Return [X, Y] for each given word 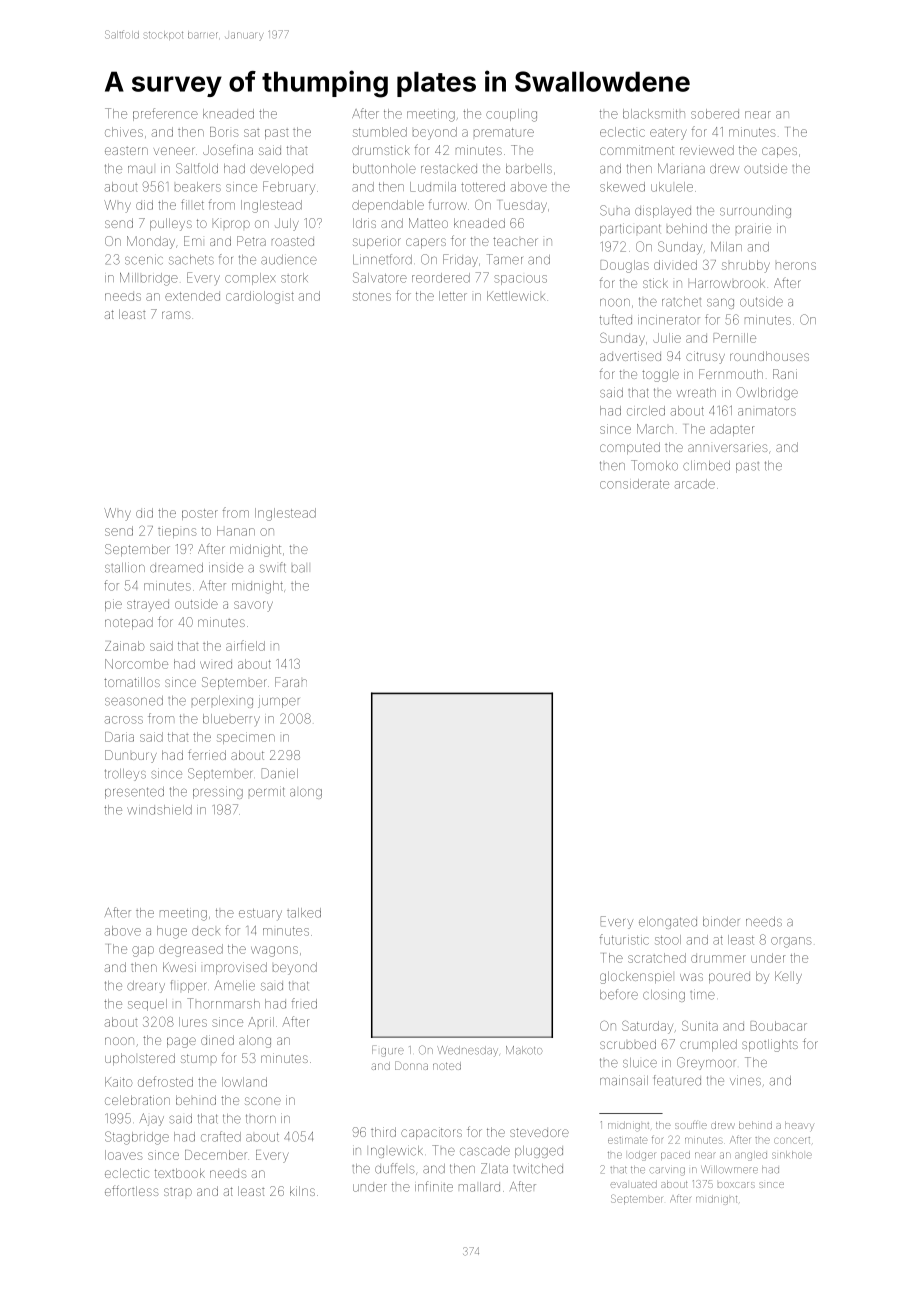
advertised [630, 356]
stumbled [380, 132]
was [691, 977]
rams [176, 315]
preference [165, 114]
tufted [616, 319]
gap [143, 951]
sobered [715, 114]
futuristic [624, 939]
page [181, 1042]
